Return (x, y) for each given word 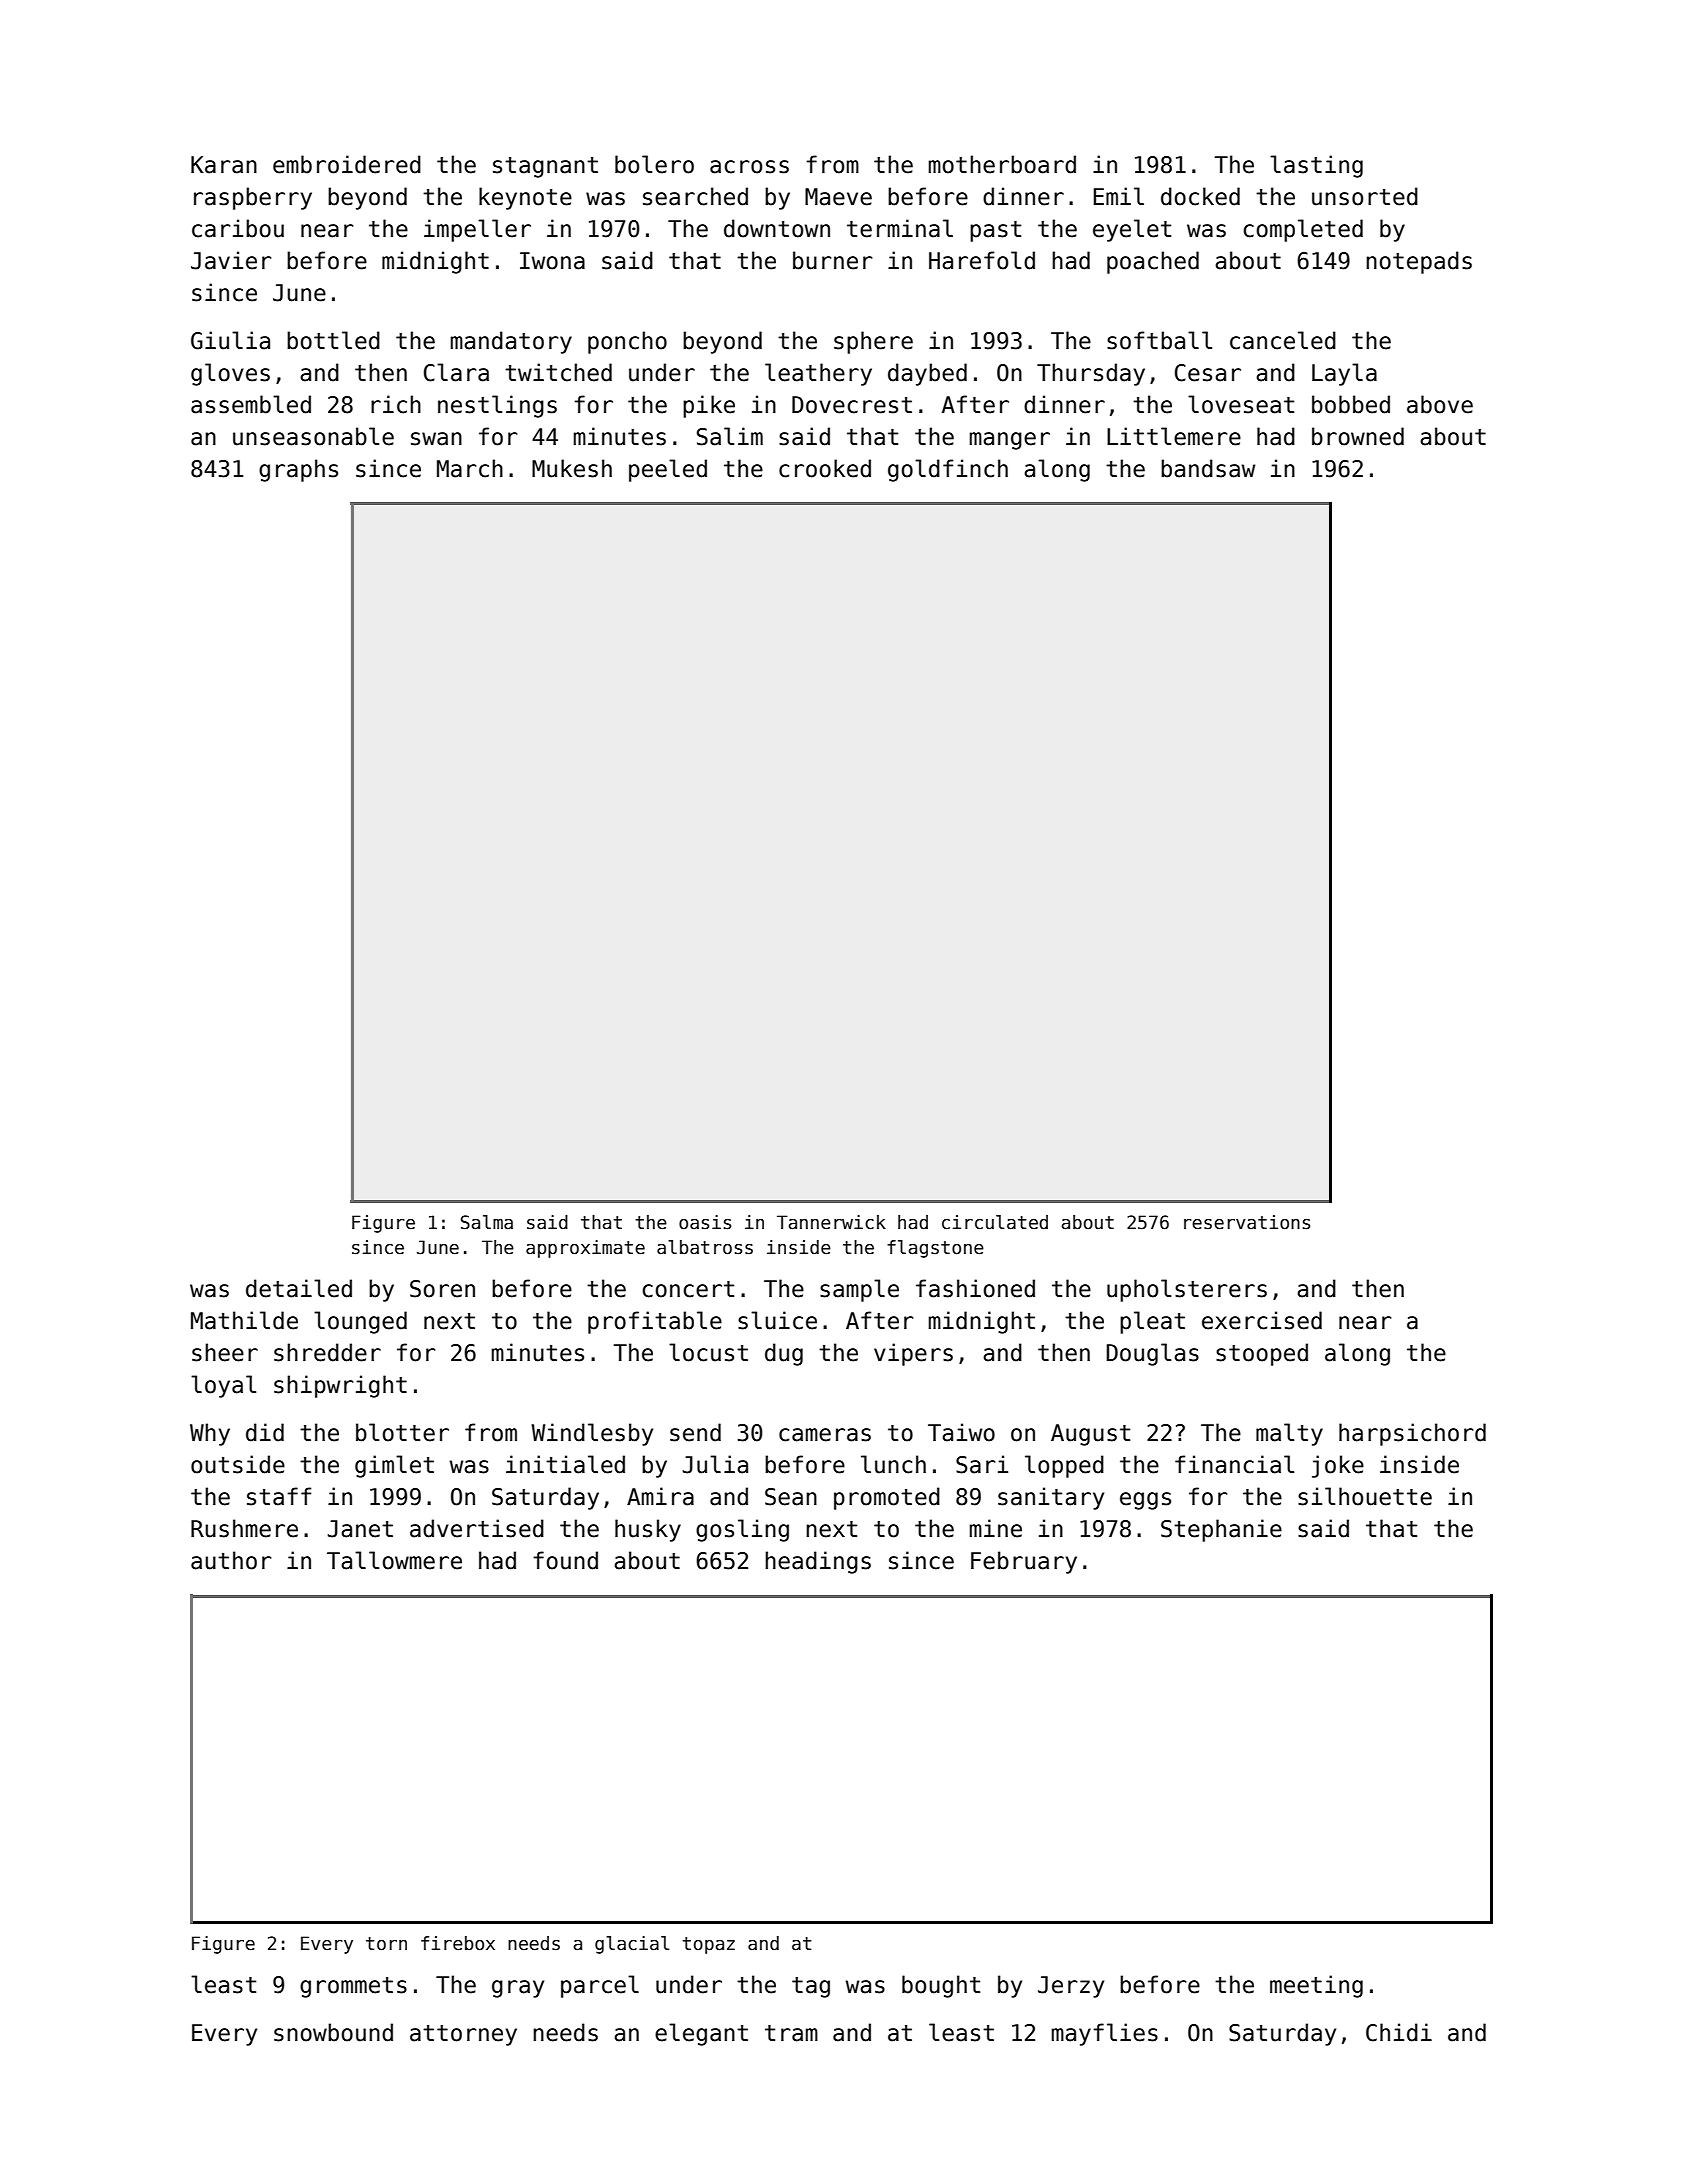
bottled (333, 340)
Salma (487, 1222)
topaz (709, 1945)
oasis (705, 1222)
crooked (825, 468)
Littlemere (1174, 436)
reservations (1247, 1222)
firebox (458, 1943)
